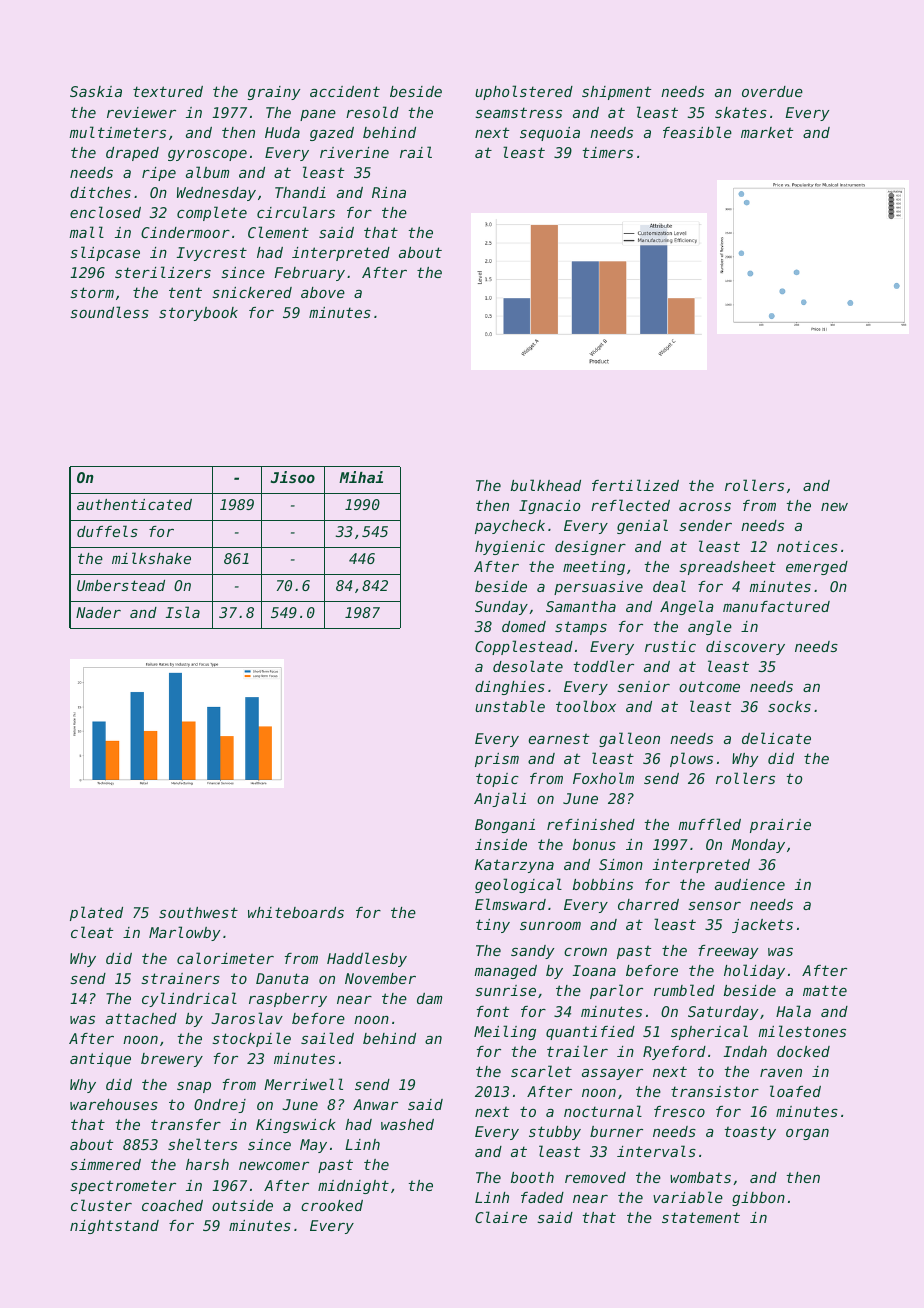 The height and width of the screenshot is (1308, 924). I want to click on overdue, so click(772, 91).
